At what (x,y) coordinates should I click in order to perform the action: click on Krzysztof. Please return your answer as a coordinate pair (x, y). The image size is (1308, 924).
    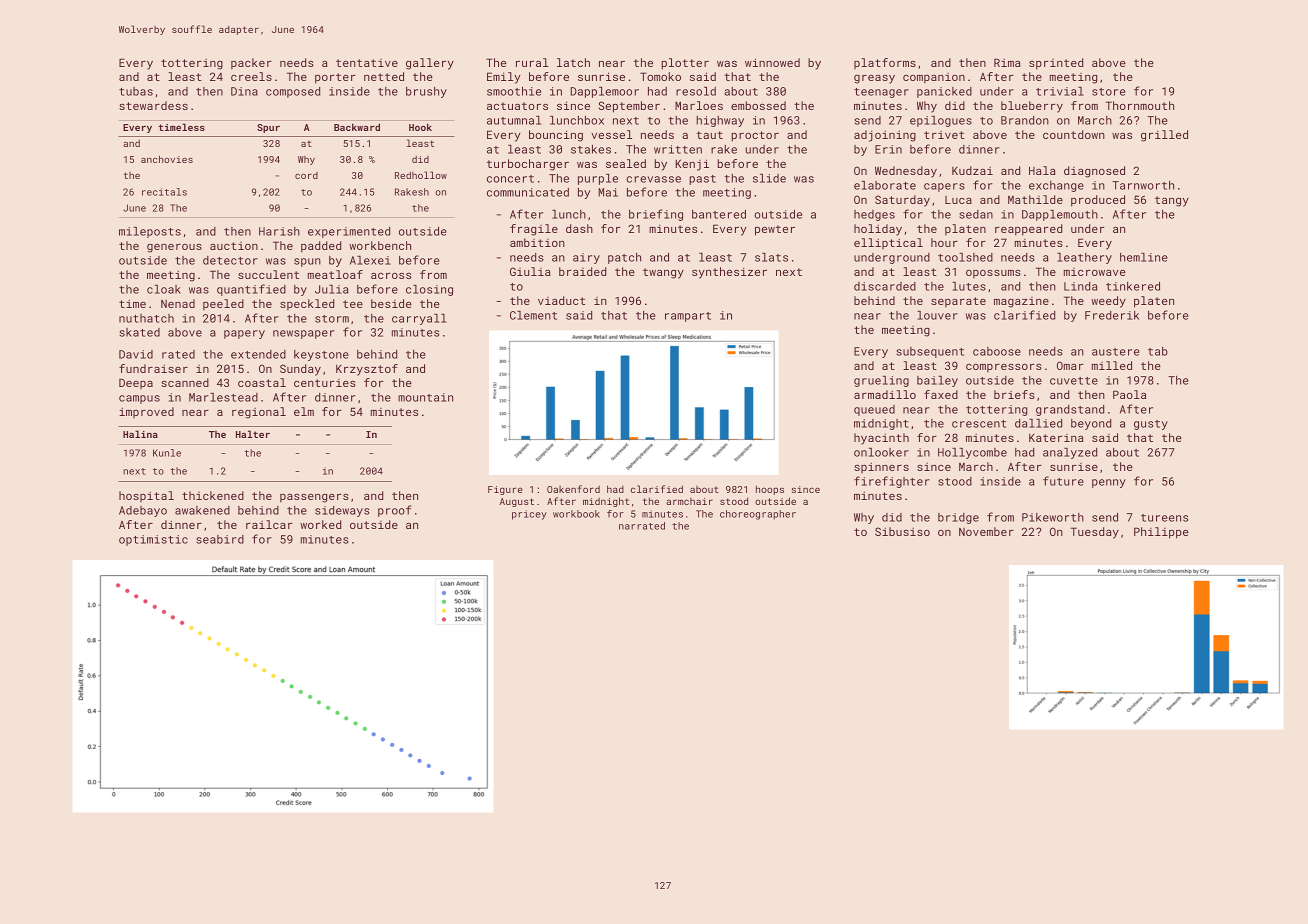
    Looking at the image, I should click on (367, 370).
